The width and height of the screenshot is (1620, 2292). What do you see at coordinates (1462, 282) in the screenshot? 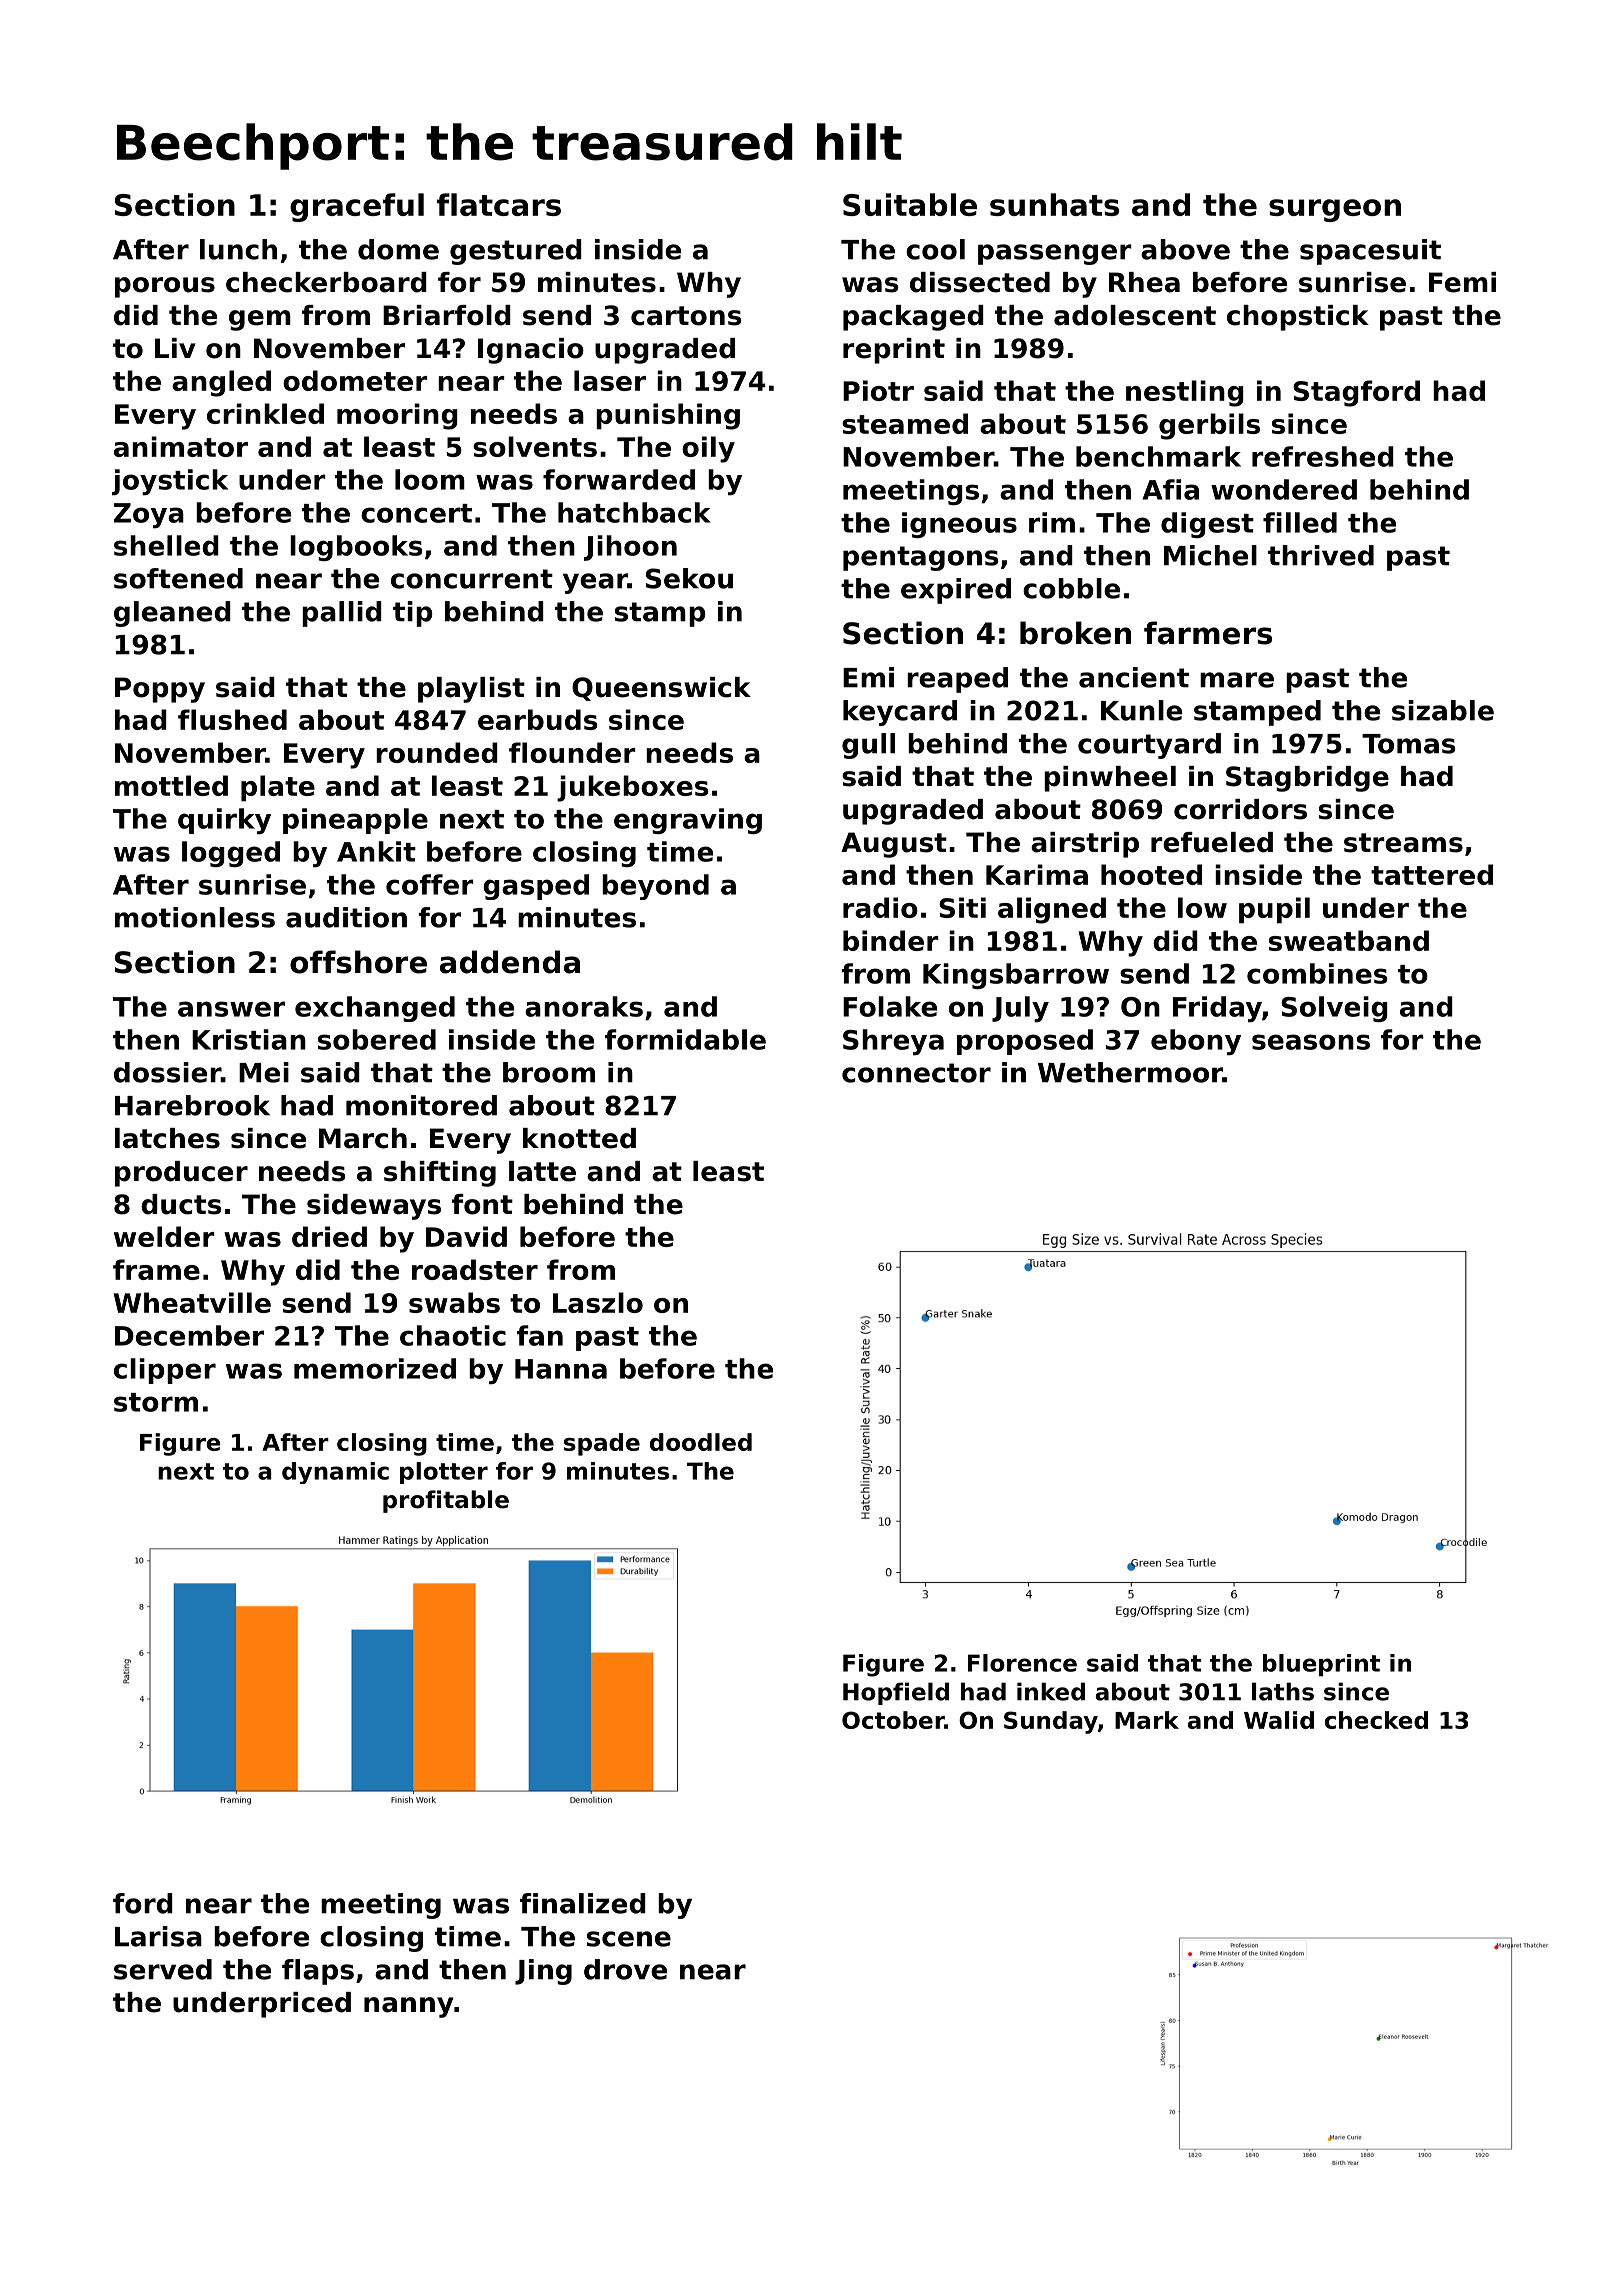
I see `Femi` at bounding box center [1462, 282].
